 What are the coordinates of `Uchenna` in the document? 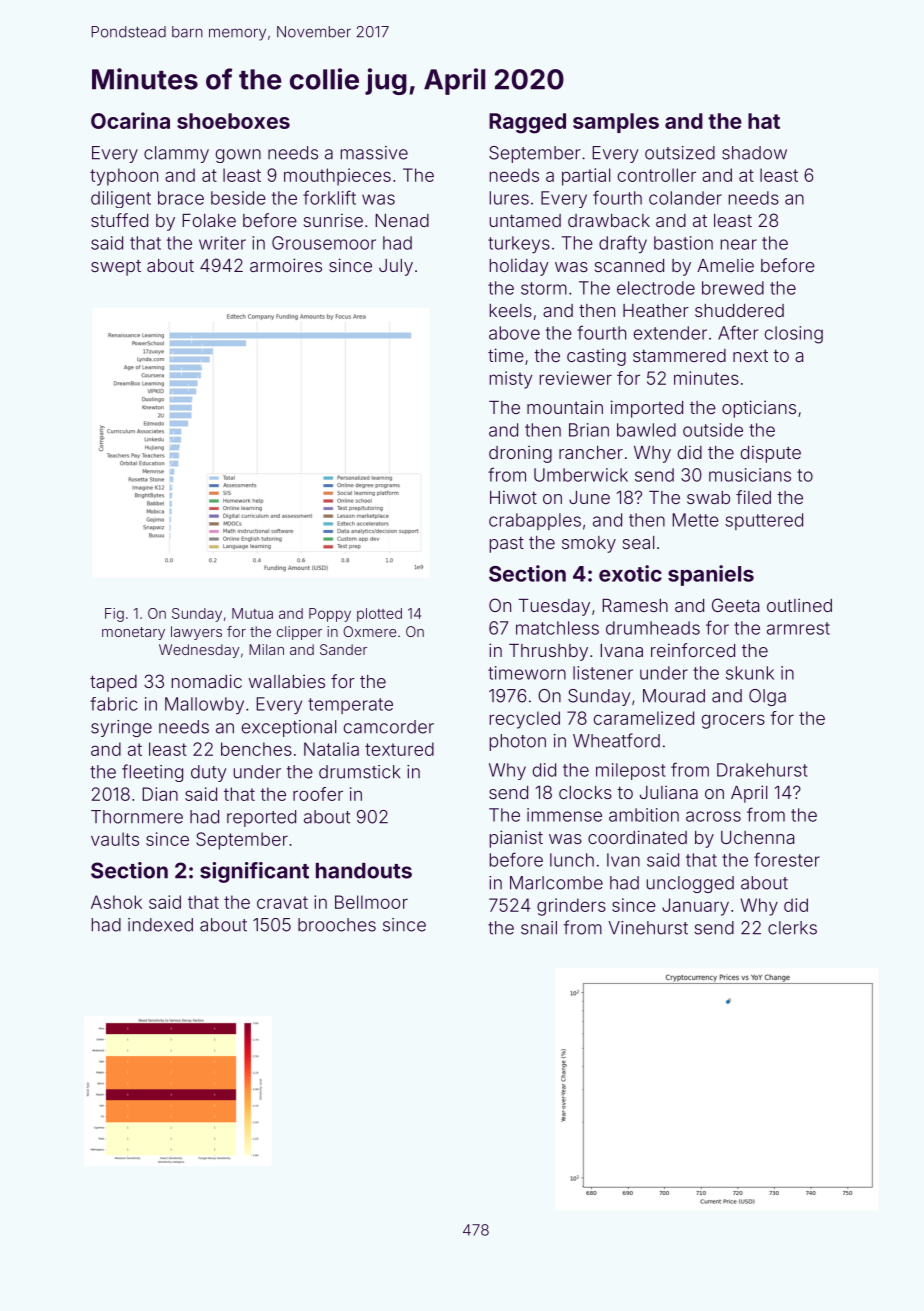 It's located at (757, 837).
